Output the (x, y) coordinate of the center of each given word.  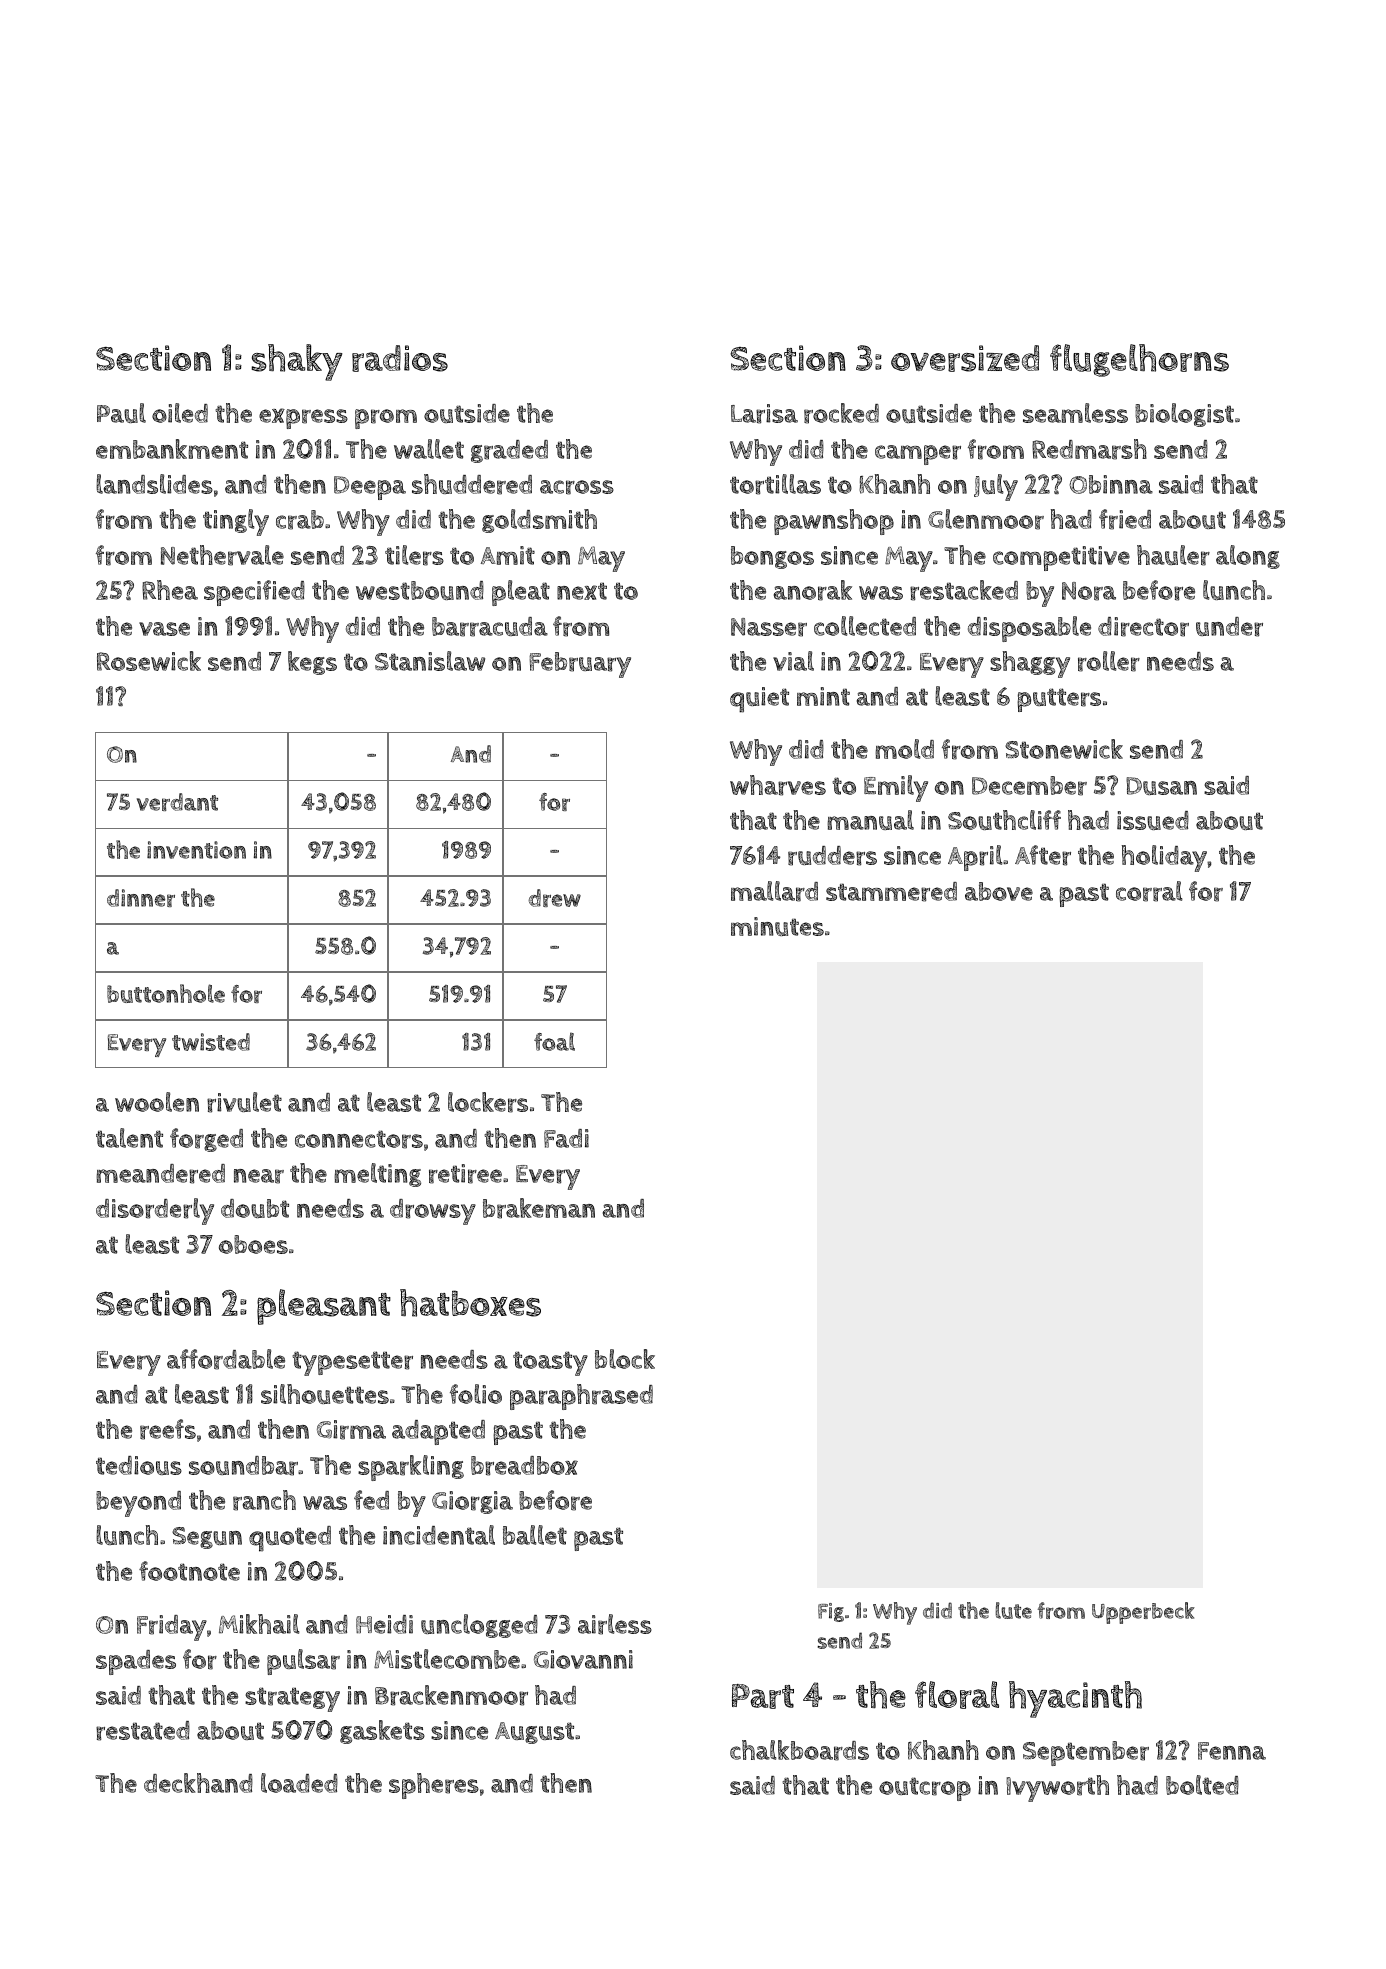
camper (918, 455)
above (999, 891)
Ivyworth (1057, 1788)
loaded (299, 1783)
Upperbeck (1143, 1613)
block (625, 1359)
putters (1059, 700)
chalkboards (799, 1750)
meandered (160, 1174)
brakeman (539, 1208)
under (1229, 627)
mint (823, 696)
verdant (177, 802)
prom (386, 419)
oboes (253, 1244)
